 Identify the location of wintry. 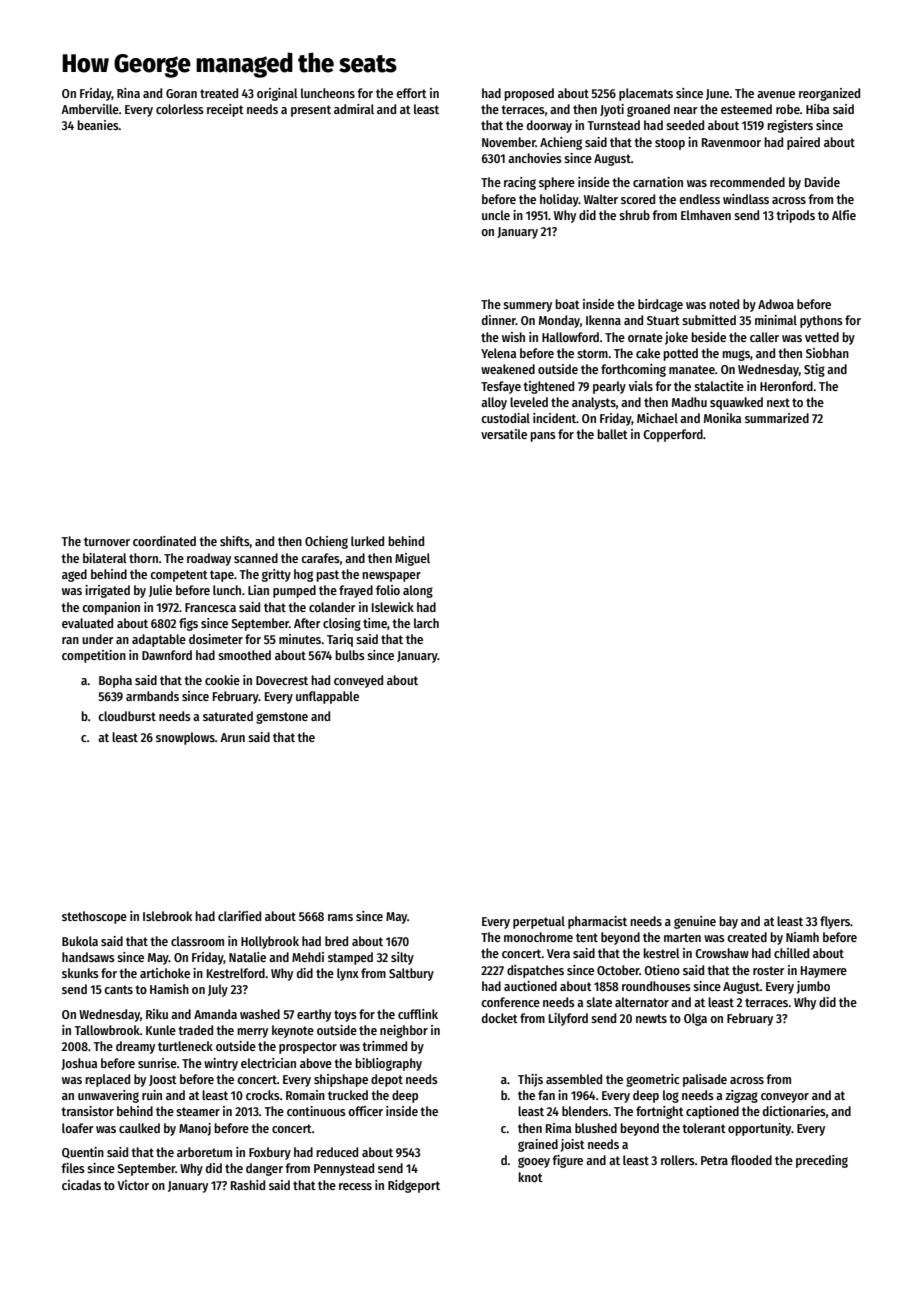
(221, 1064).
